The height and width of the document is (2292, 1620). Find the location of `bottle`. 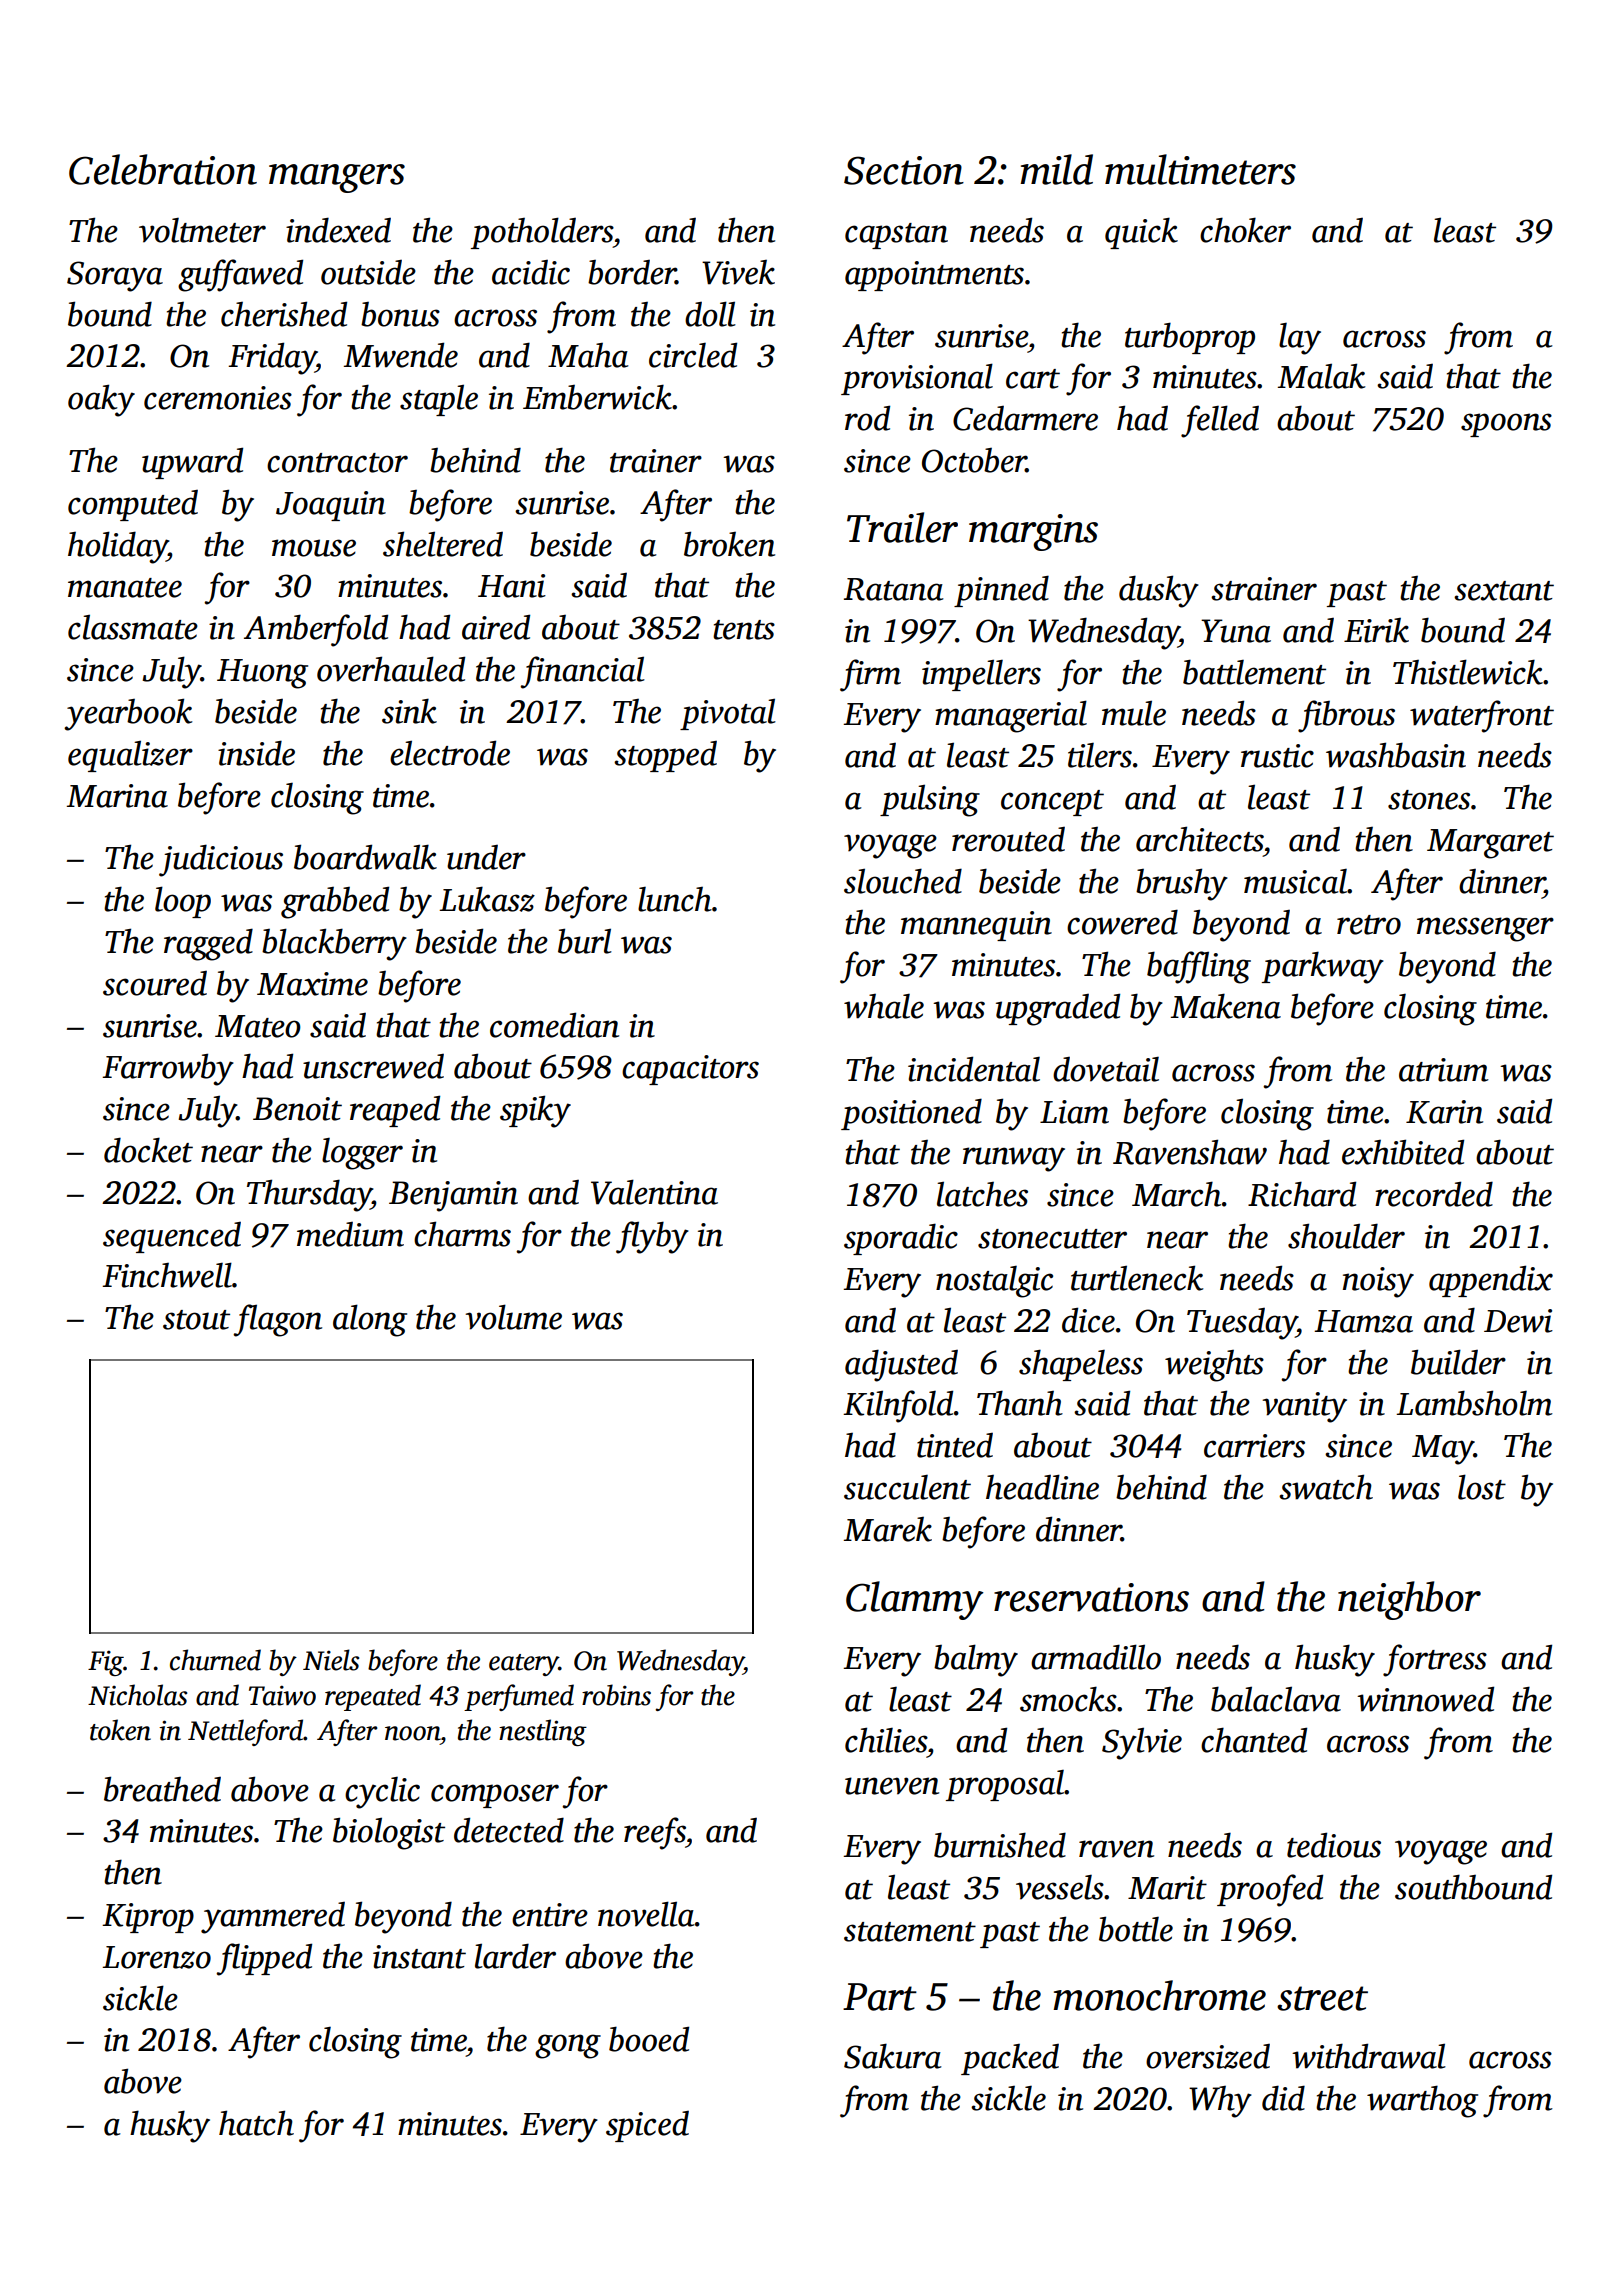

bottle is located at coordinates (1136, 1929).
